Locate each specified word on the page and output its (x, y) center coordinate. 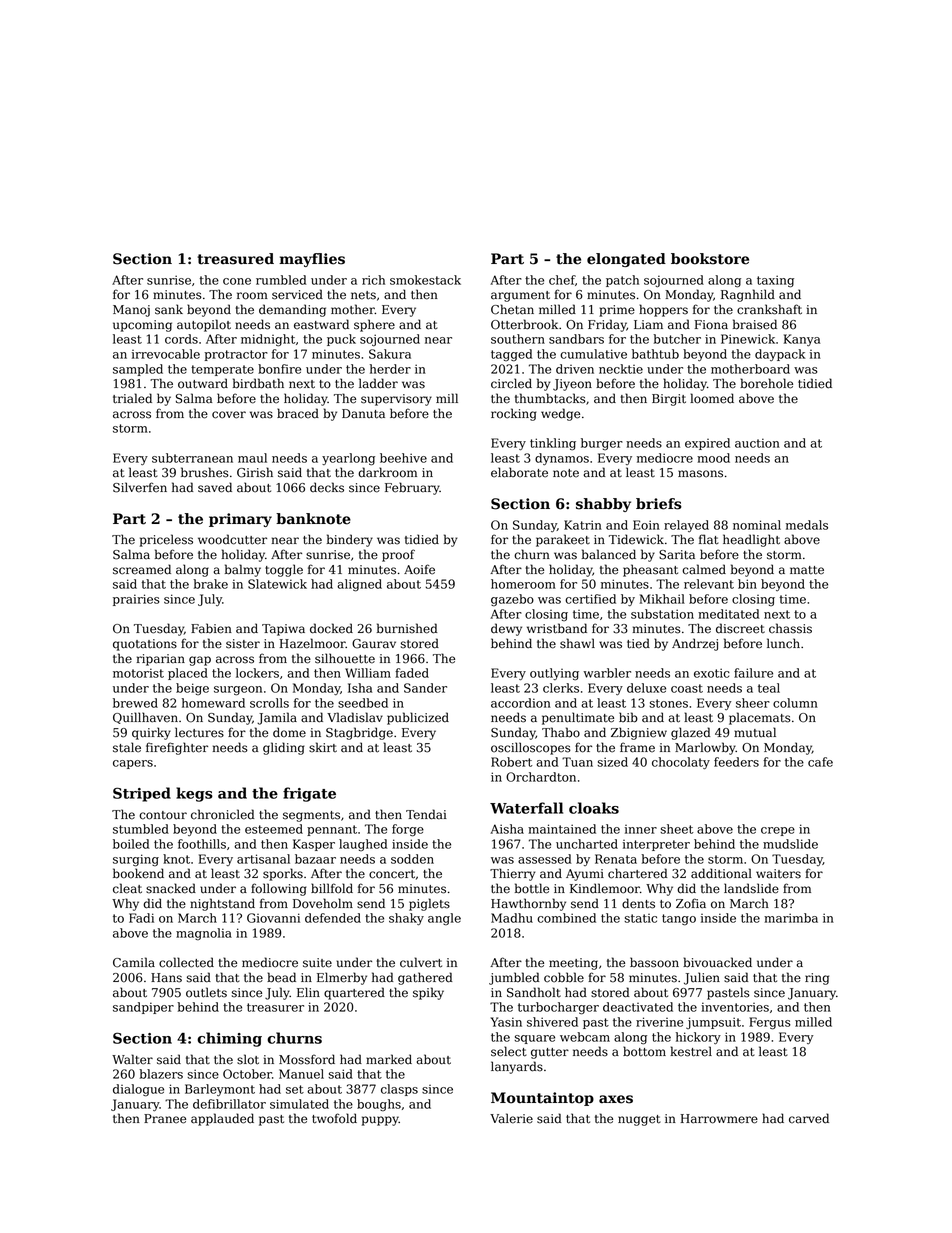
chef (562, 280)
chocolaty (681, 763)
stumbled (141, 829)
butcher (677, 339)
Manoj (131, 311)
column (795, 703)
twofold (334, 1118)
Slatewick (277, 584)
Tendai (426, 814)
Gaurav (374, 644)
